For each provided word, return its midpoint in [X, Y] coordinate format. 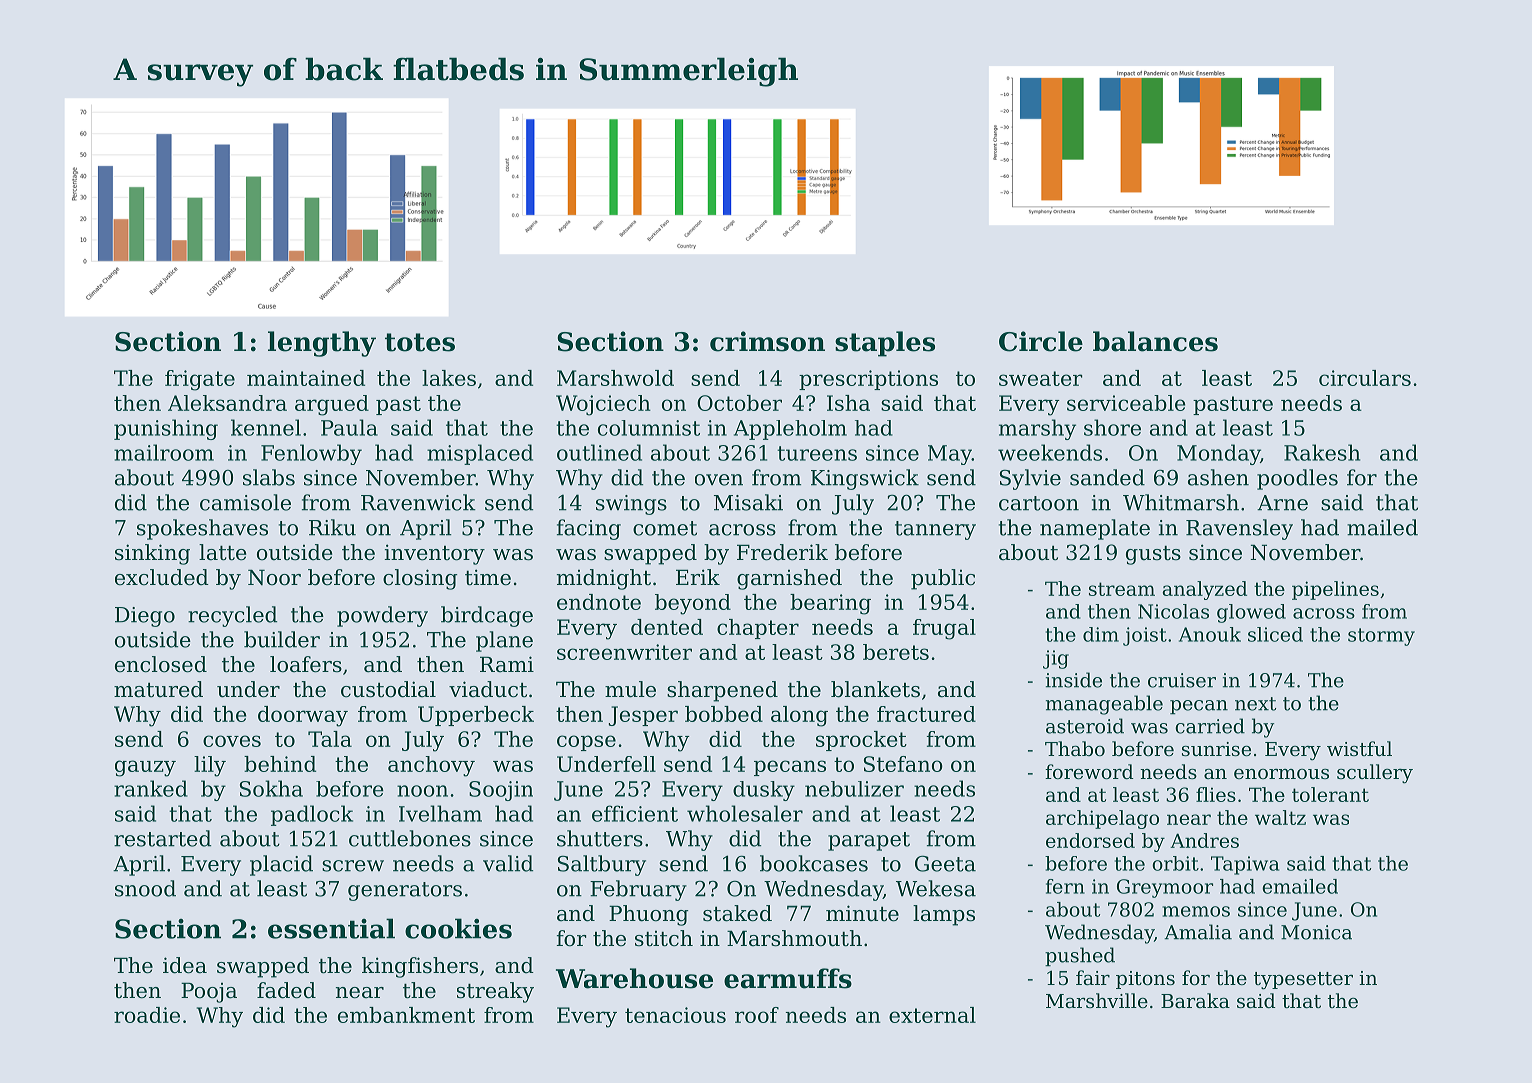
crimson [767, 341]
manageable [1104, 705]
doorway [303, 716]
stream [1122, 589]
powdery [382, 616]
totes [420, 342]
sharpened [722, 691]
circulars [1365, 378]
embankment [406, 1015]
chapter [758, 629]
